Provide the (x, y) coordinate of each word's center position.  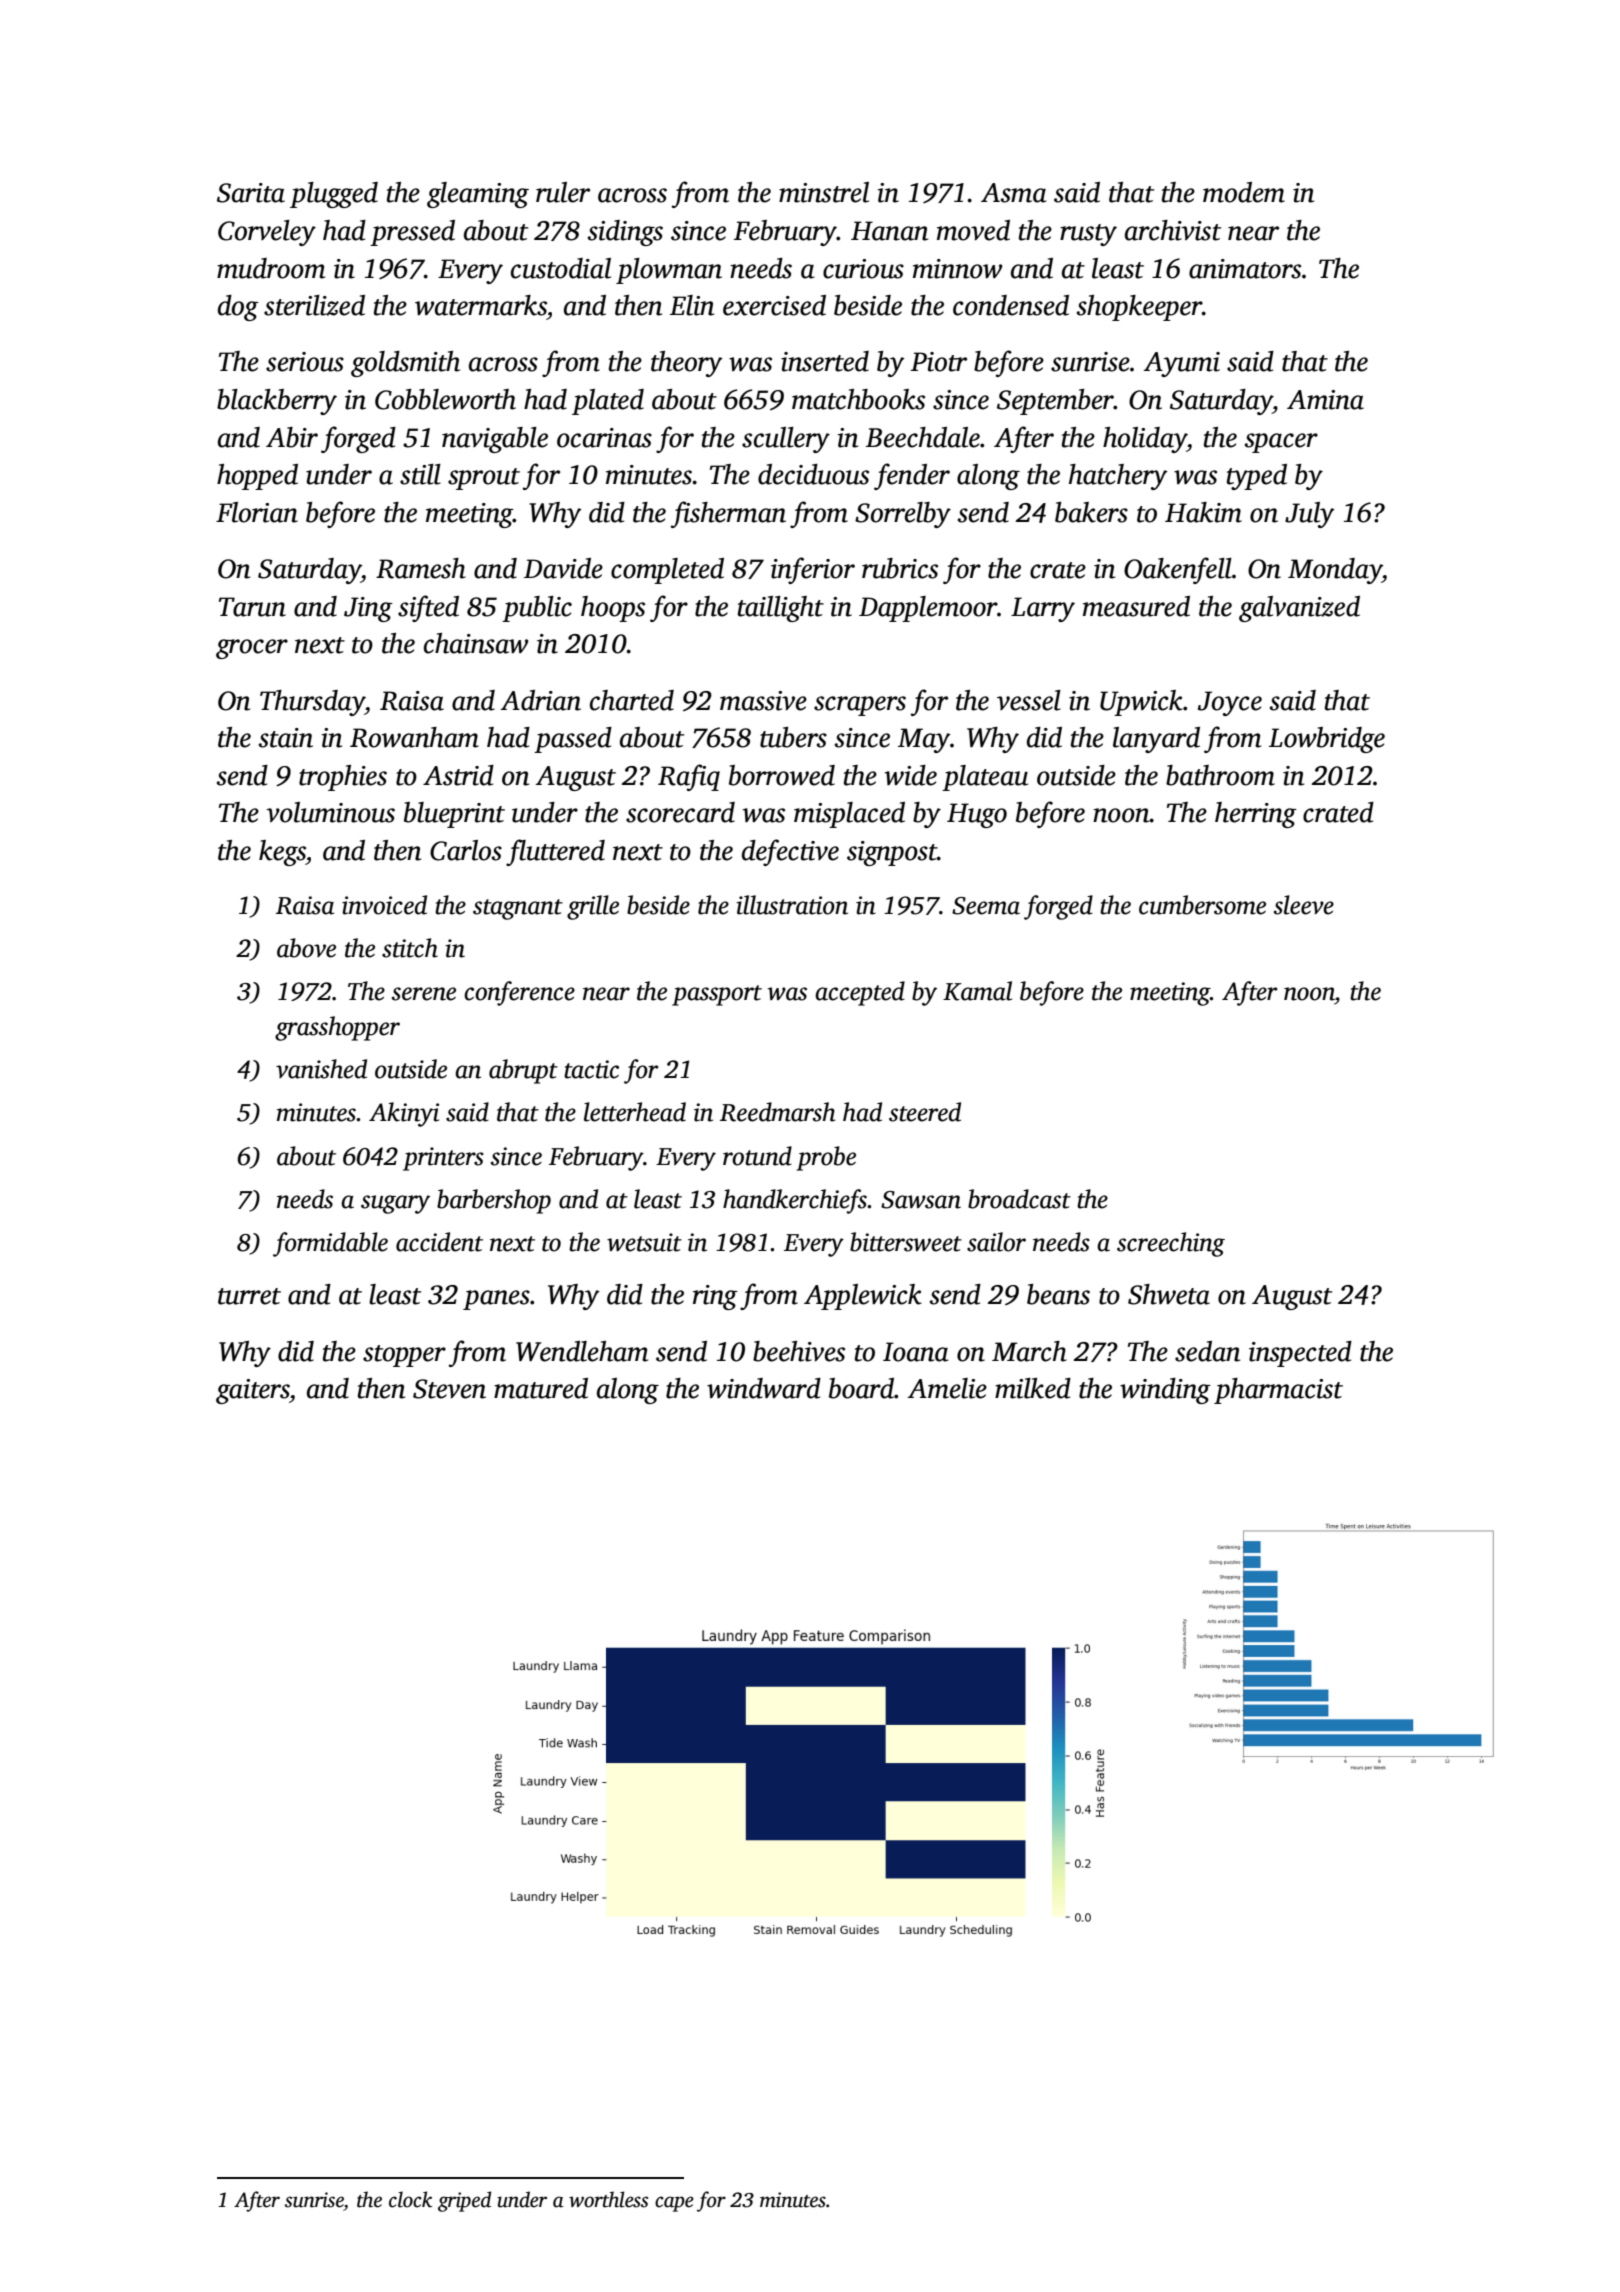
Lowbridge (1327, 740)
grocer (252, 649)
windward (764, 1388)
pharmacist (1278, 1391)
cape (674, 2204)
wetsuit (644, 1242)
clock (410, 2199)
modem (1244, 192)
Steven (449, 1389)
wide (911, 775)
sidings (625, 233)
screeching (1171, 1244)
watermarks (481, 305)
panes (496, 1300)
